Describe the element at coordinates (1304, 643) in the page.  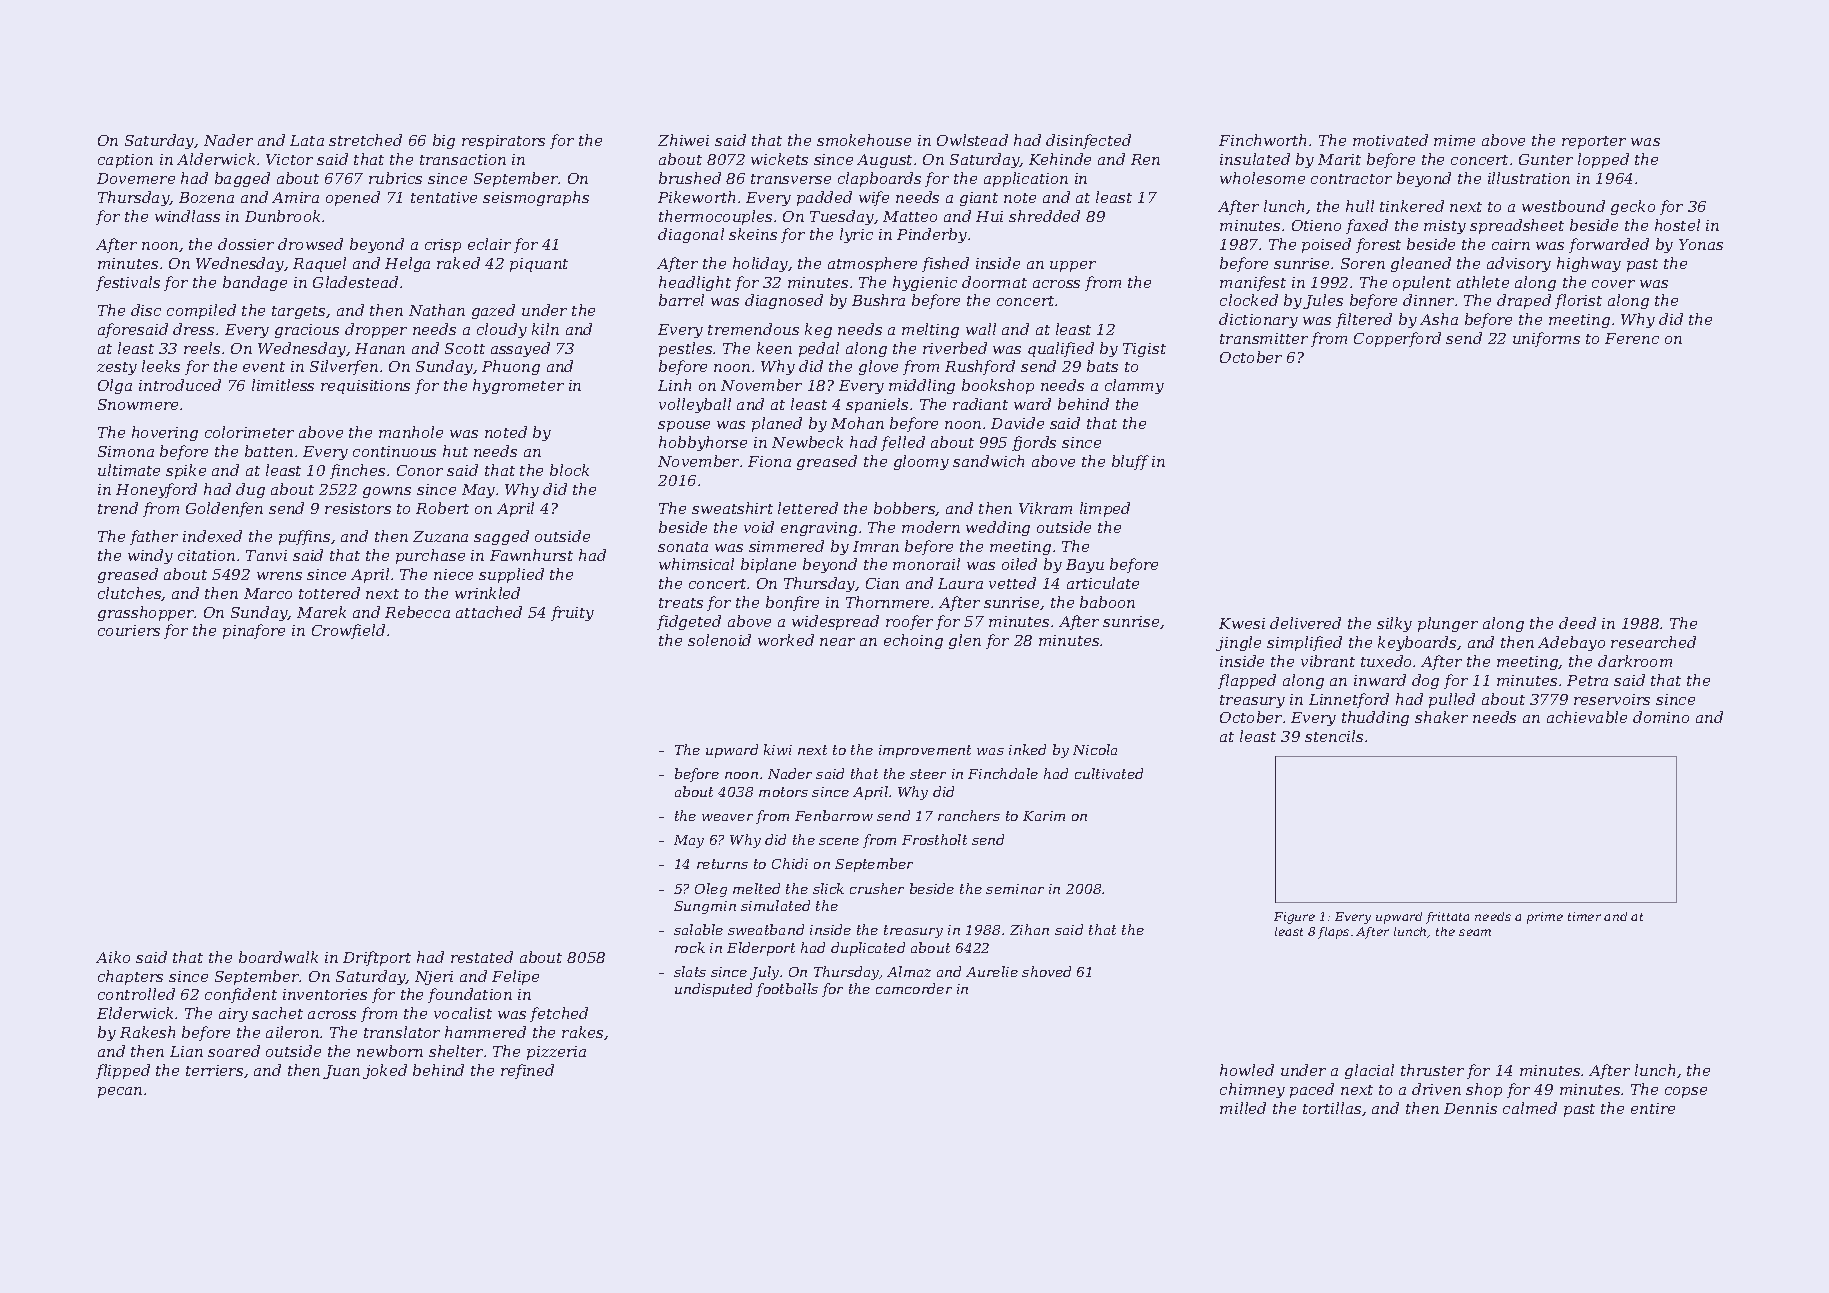
I see `simplified` at that location.
